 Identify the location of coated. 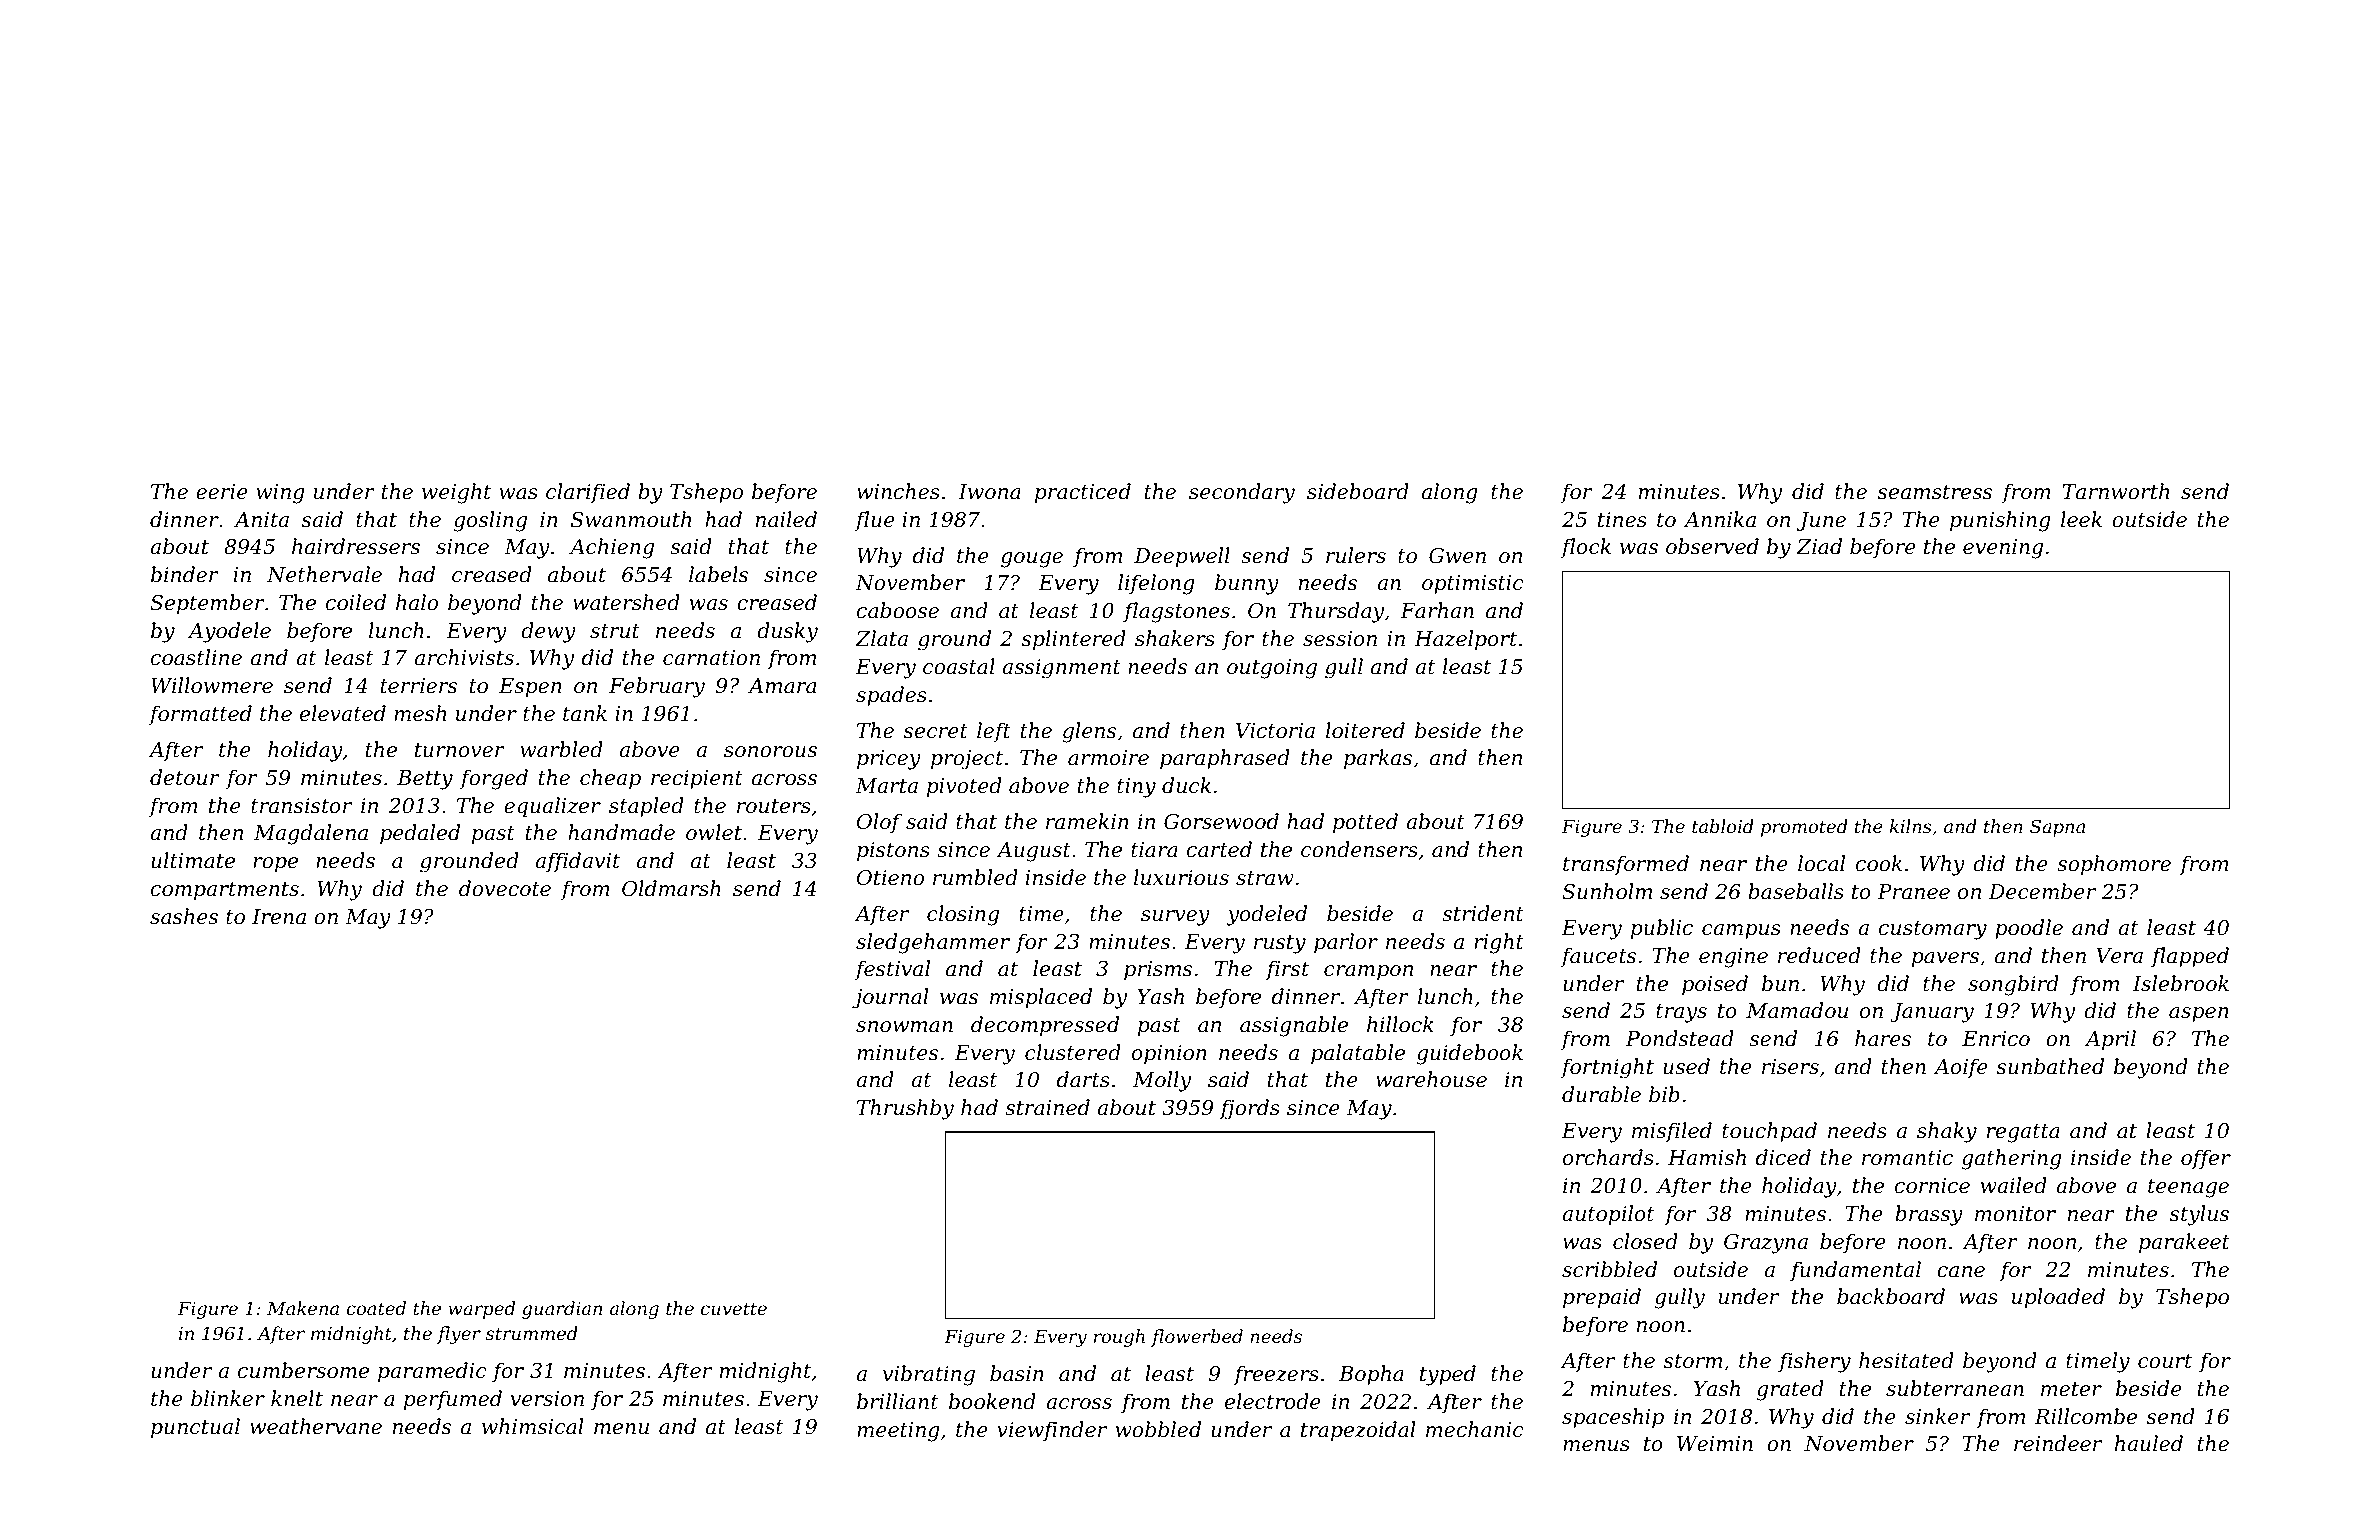
(376, 1308).
